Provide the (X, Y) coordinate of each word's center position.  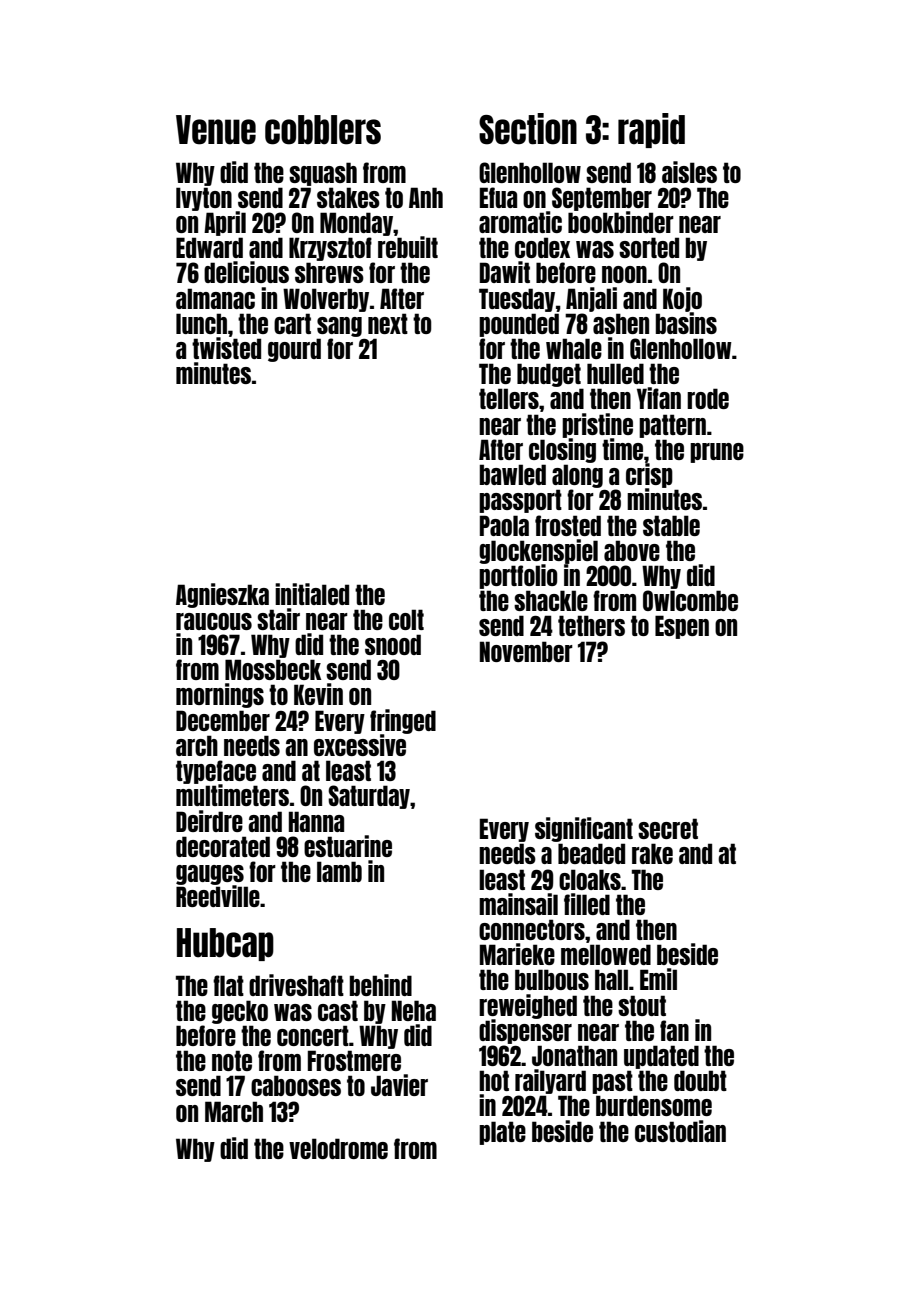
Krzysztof (330, 249)
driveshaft (296, 985)
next (388, 323)
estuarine (348, 846)
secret (668, 828)
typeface (216, 772)
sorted (649, 247)
